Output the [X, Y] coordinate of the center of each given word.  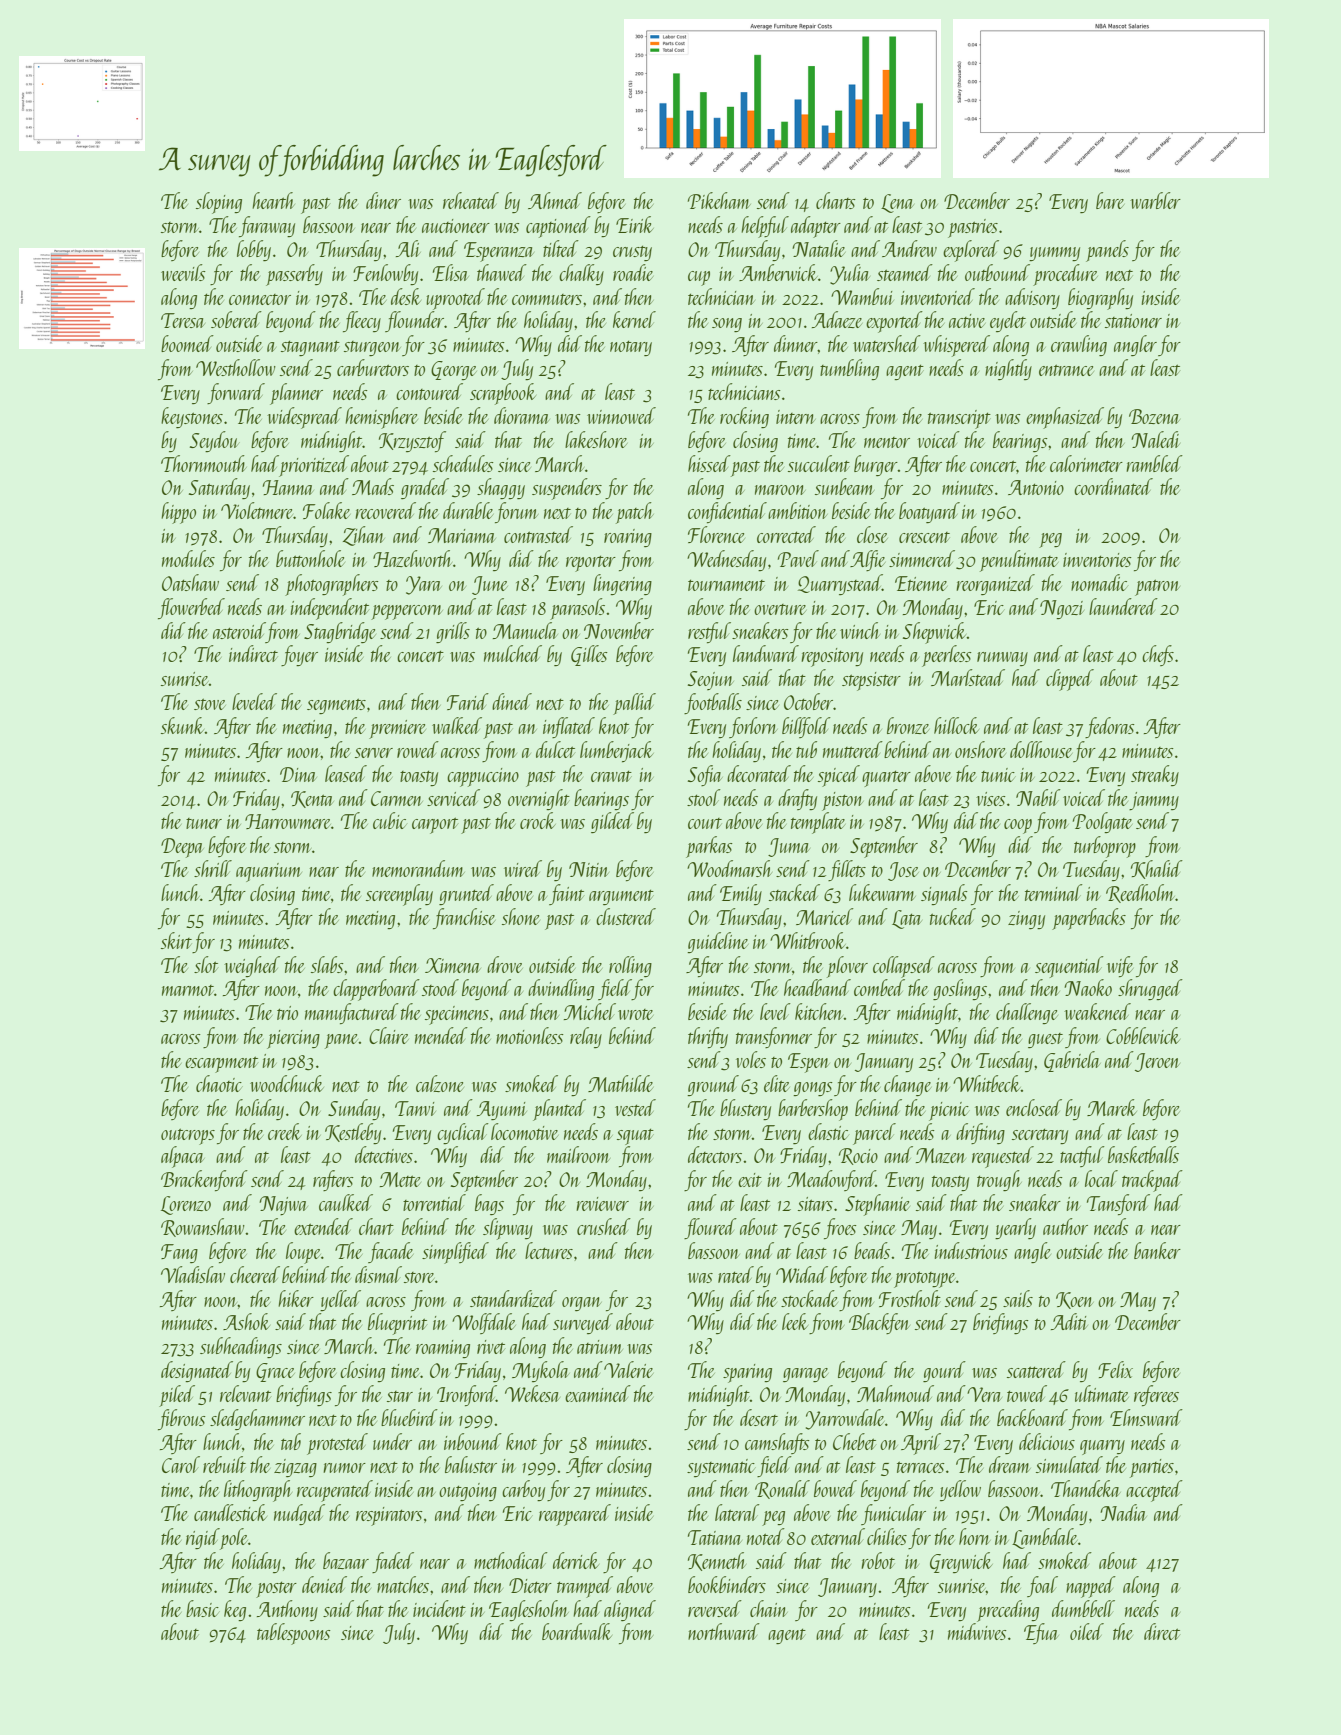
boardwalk [577, 1631]
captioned [558, 227]
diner [383, 200]
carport [435, 825]
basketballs [1143, 1154]
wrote [635, 1014]
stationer [1133, 321]
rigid [203, 1538]
